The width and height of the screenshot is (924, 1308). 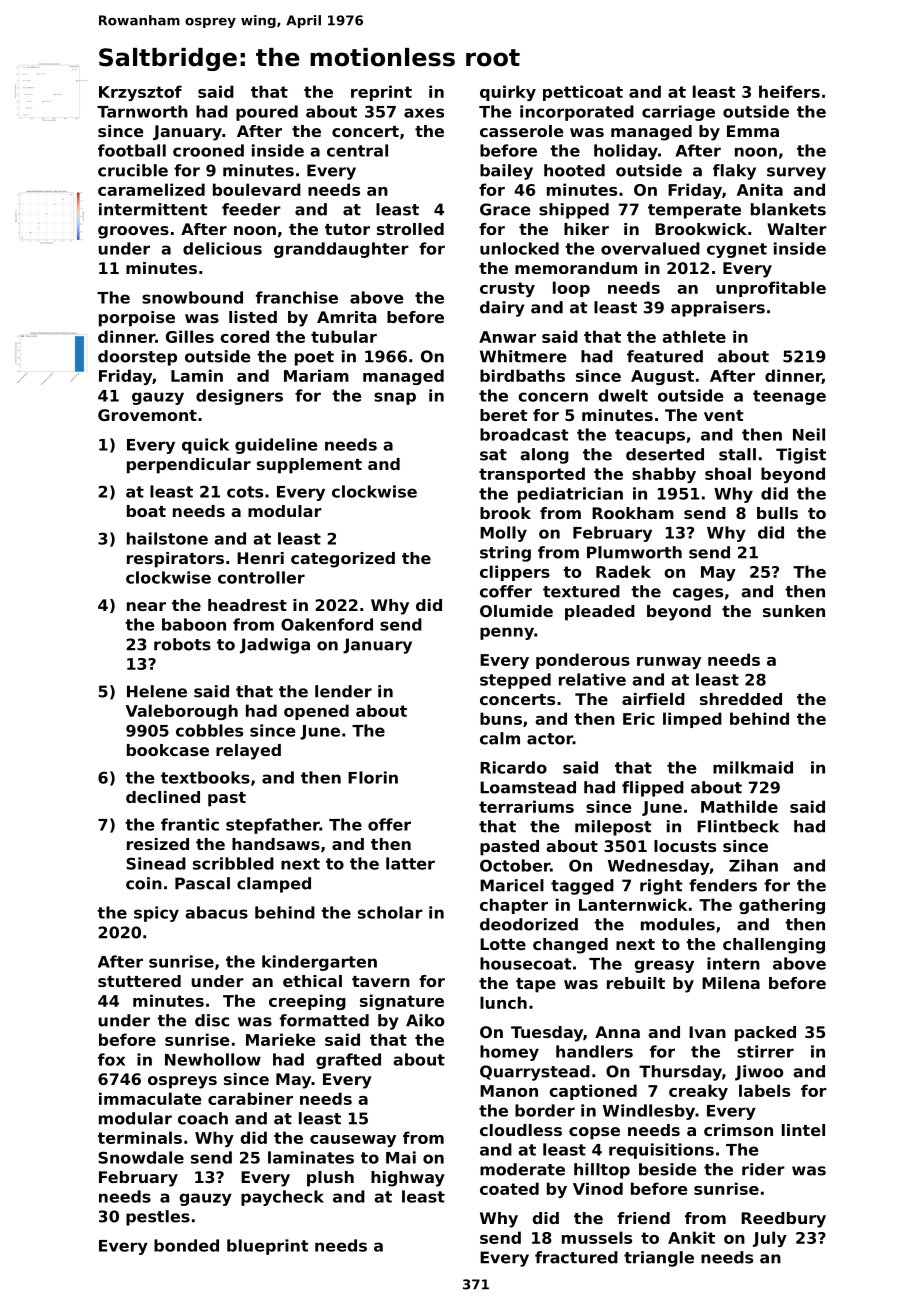 What do you see at coordinates (583, 93) in the screenshot?
I see `petticoat` at bounding box center [583, 93].
